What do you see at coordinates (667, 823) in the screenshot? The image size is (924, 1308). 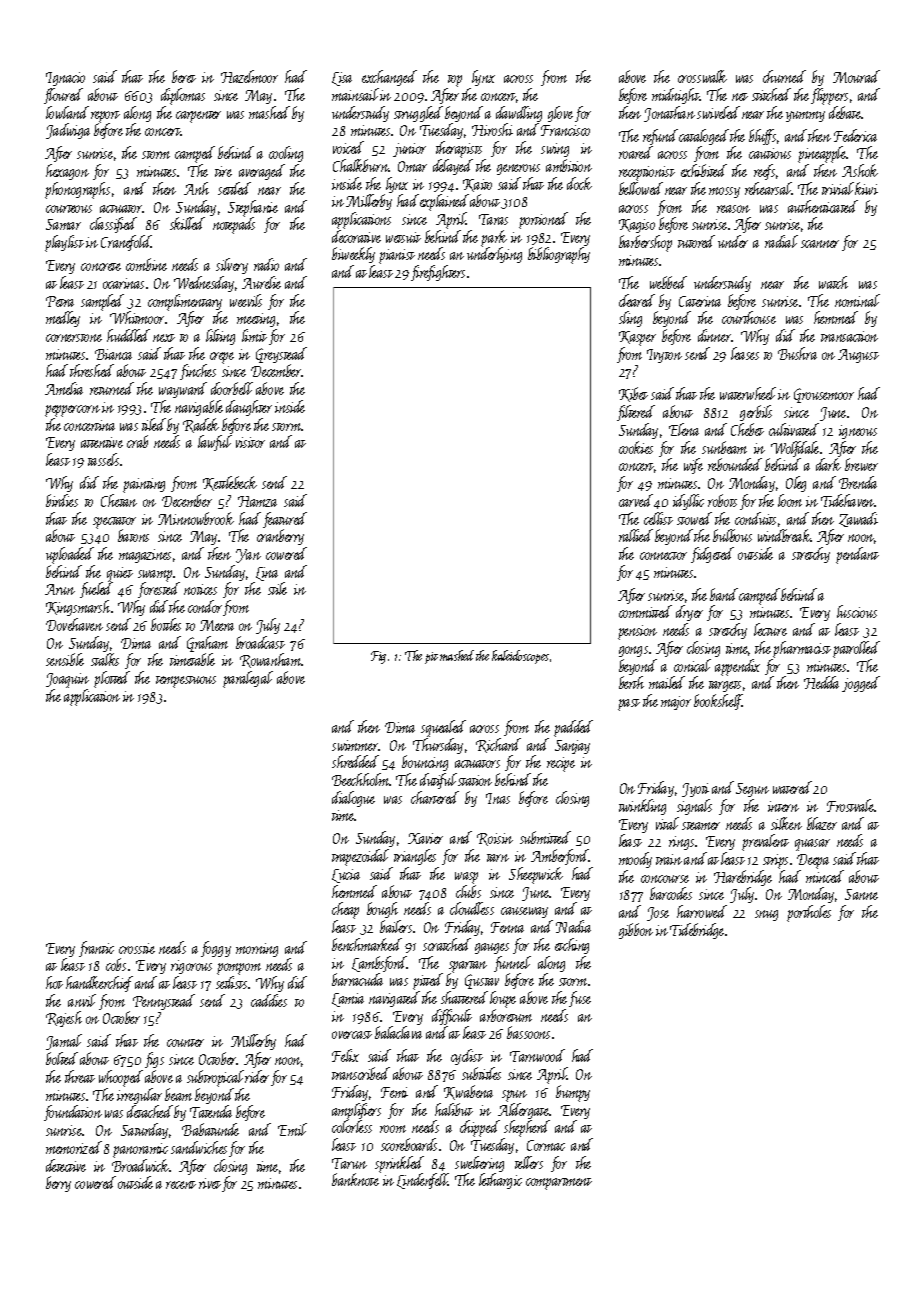 I see `vital` at bounding box center [667, 823].
